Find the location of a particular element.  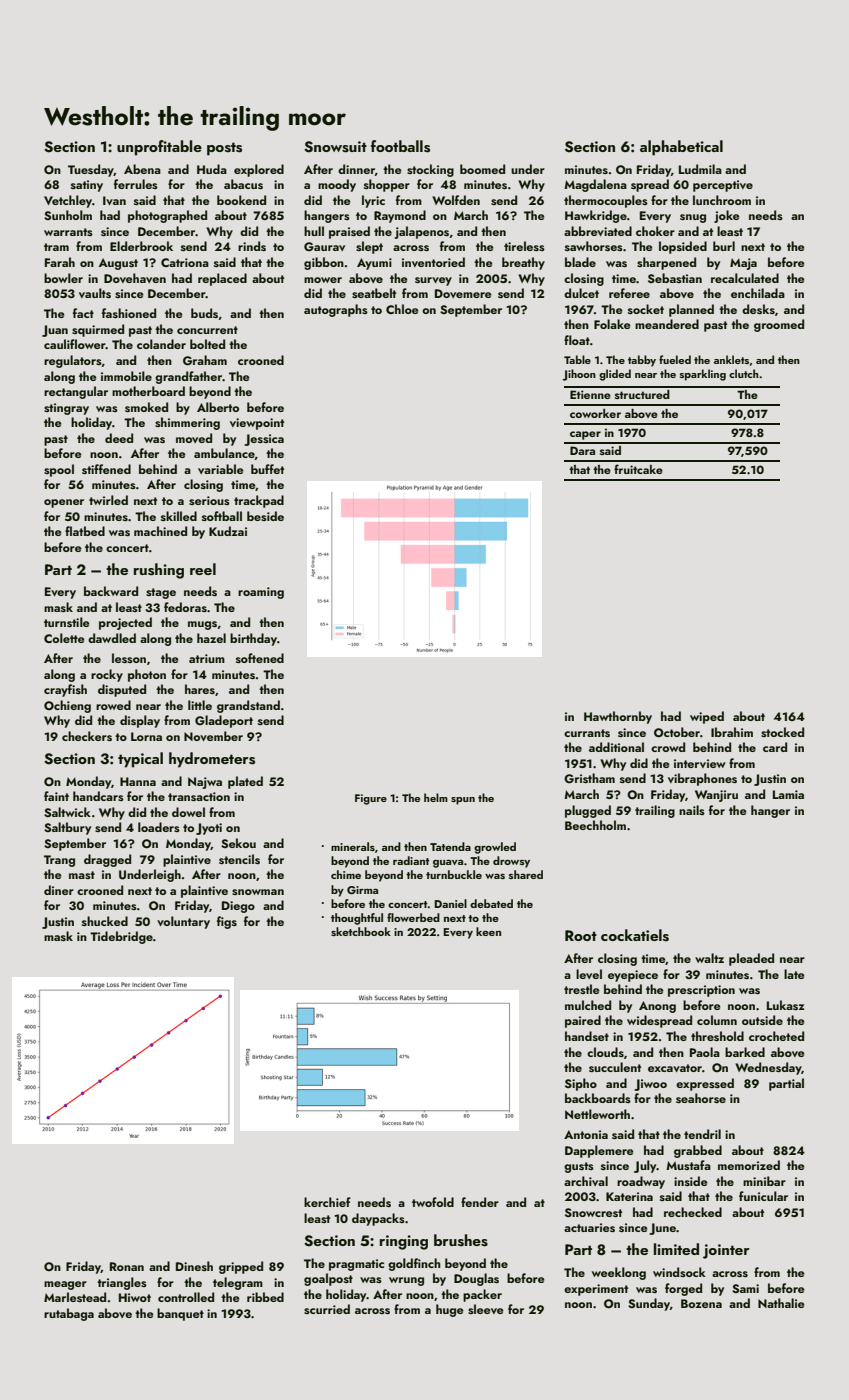

flowerbed is located at coordinates (413, 917).
